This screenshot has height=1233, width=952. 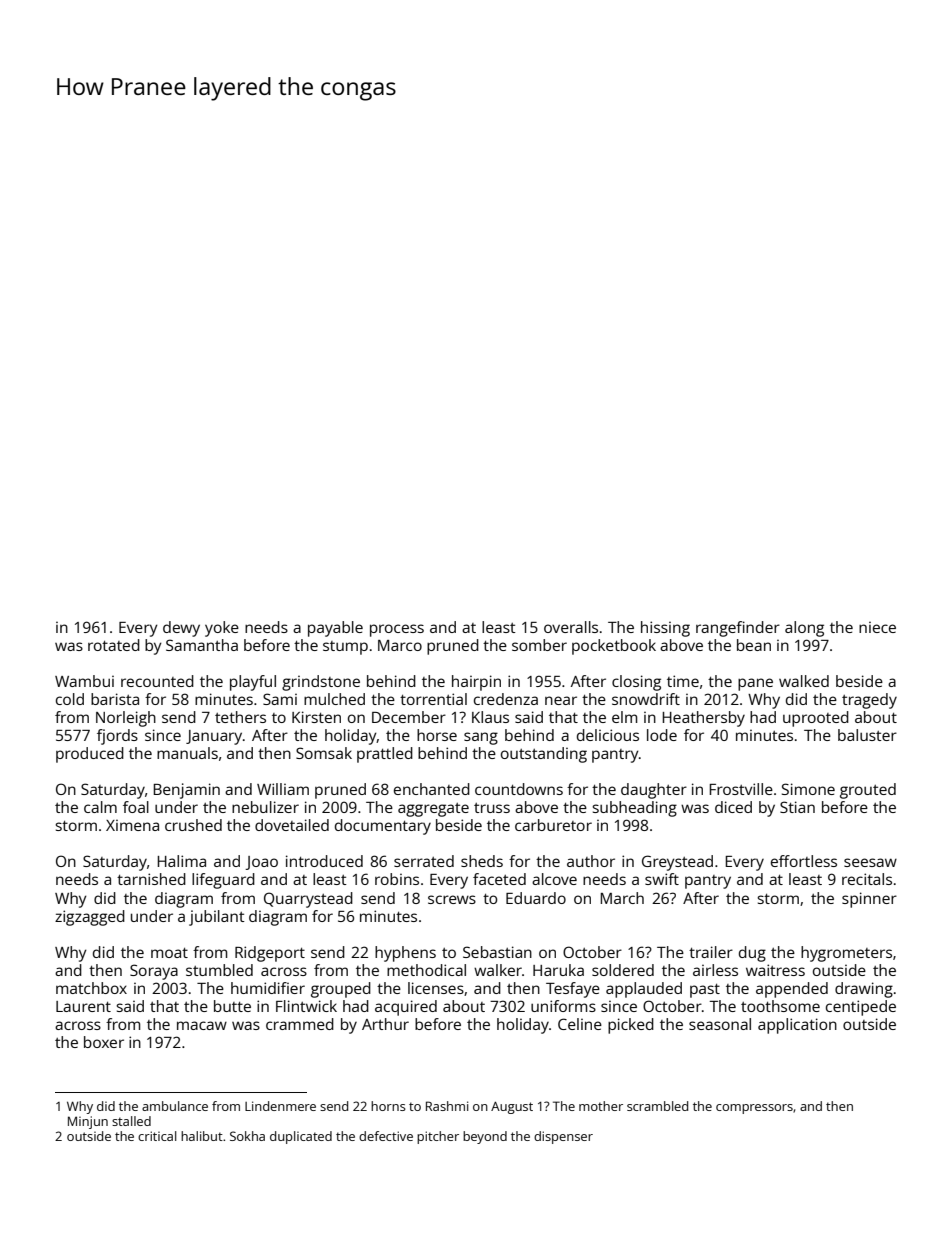 I want to click on Samantha, so click(x=202, y=645).
